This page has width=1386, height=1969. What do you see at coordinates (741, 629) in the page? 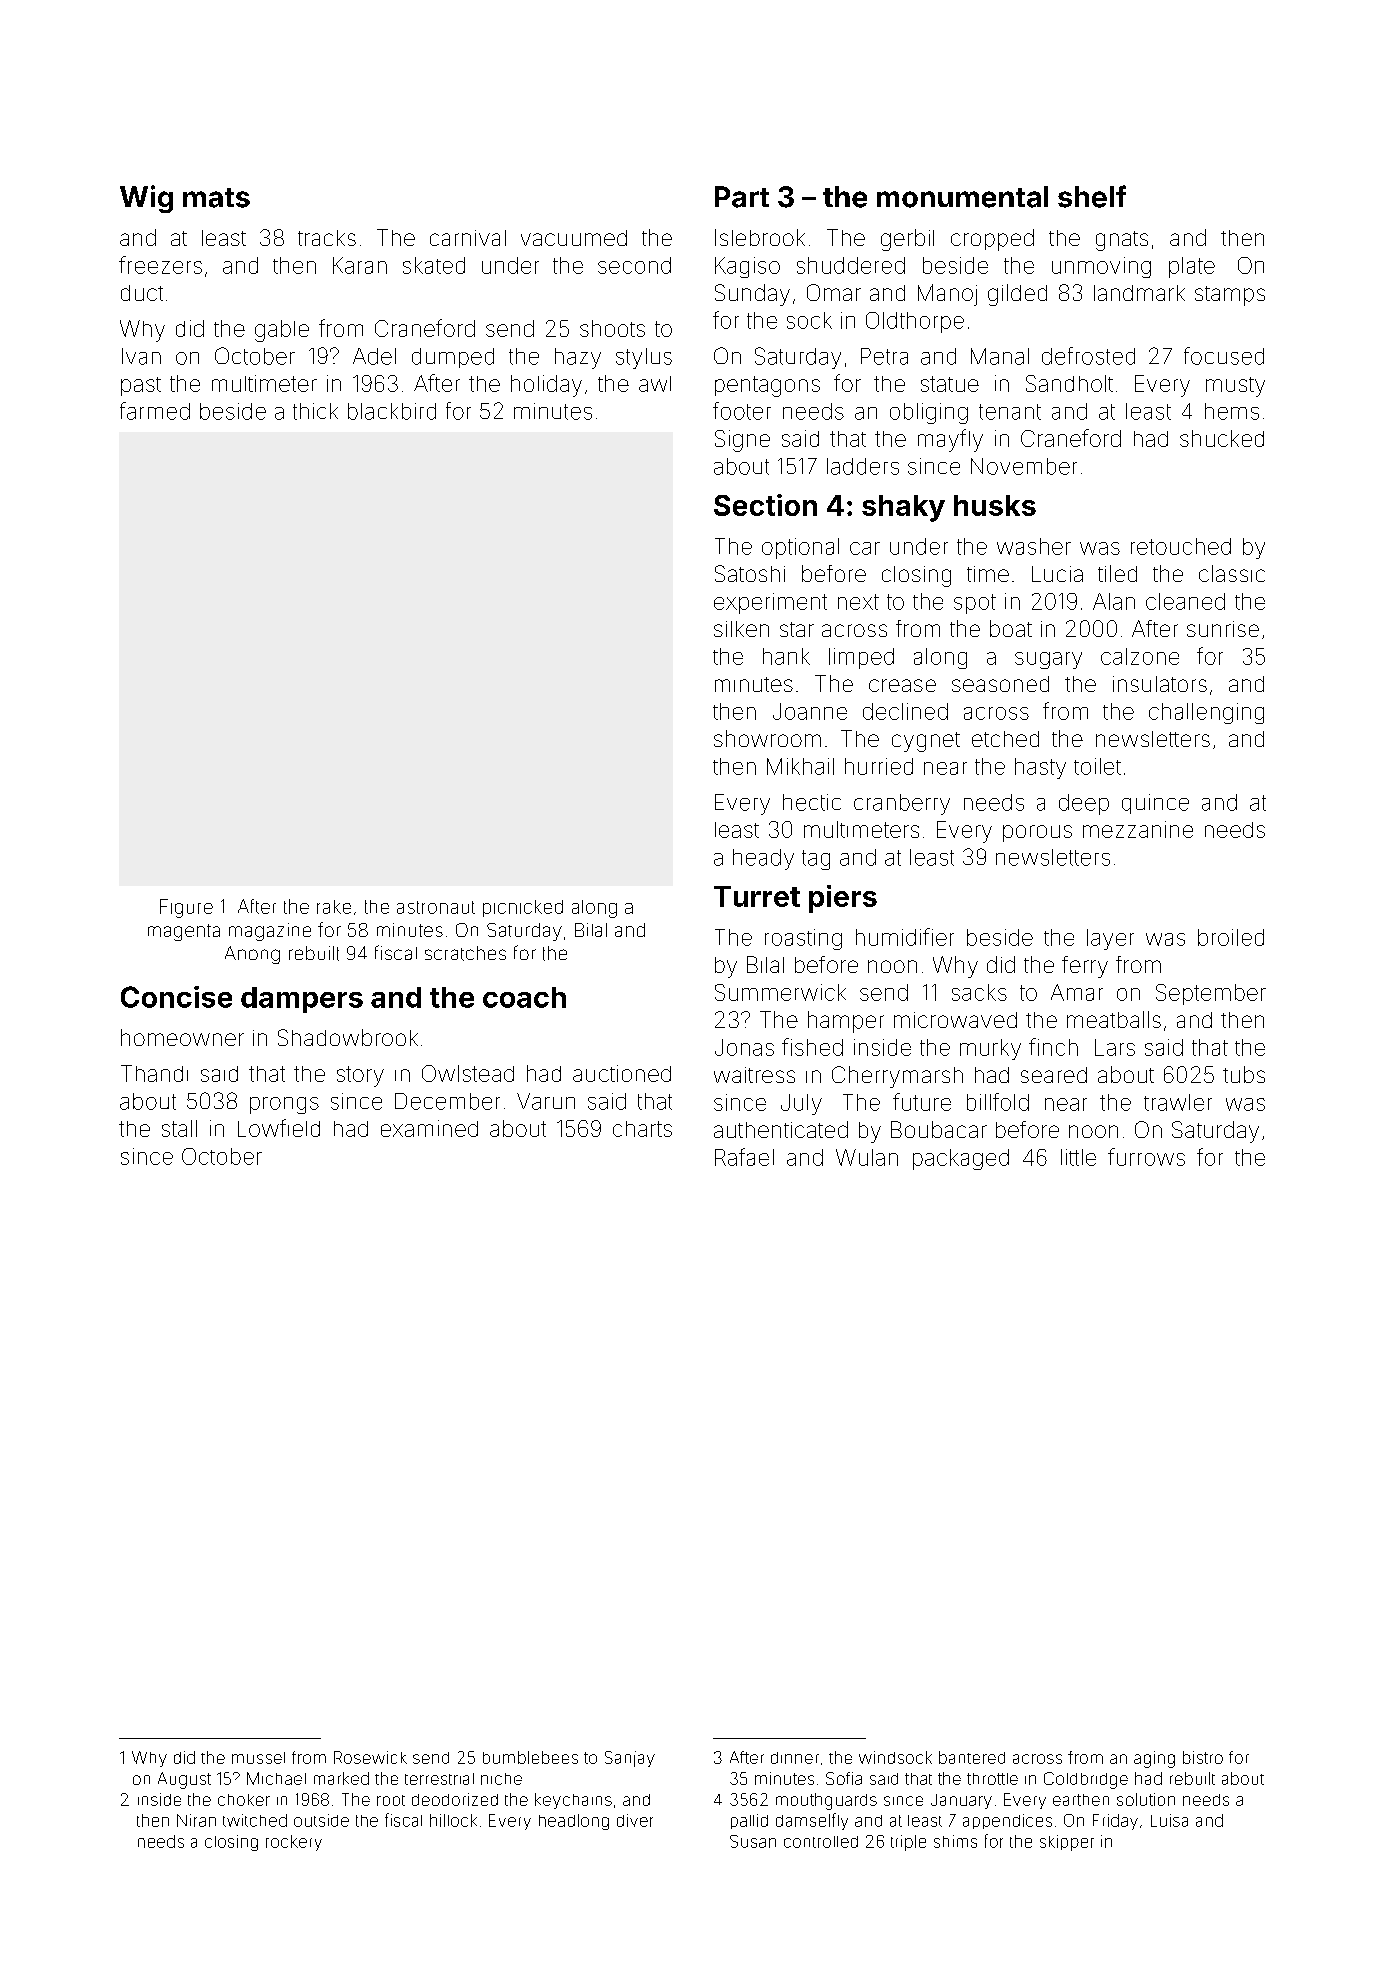
I see `silken` at bounding box center [741, 629].
